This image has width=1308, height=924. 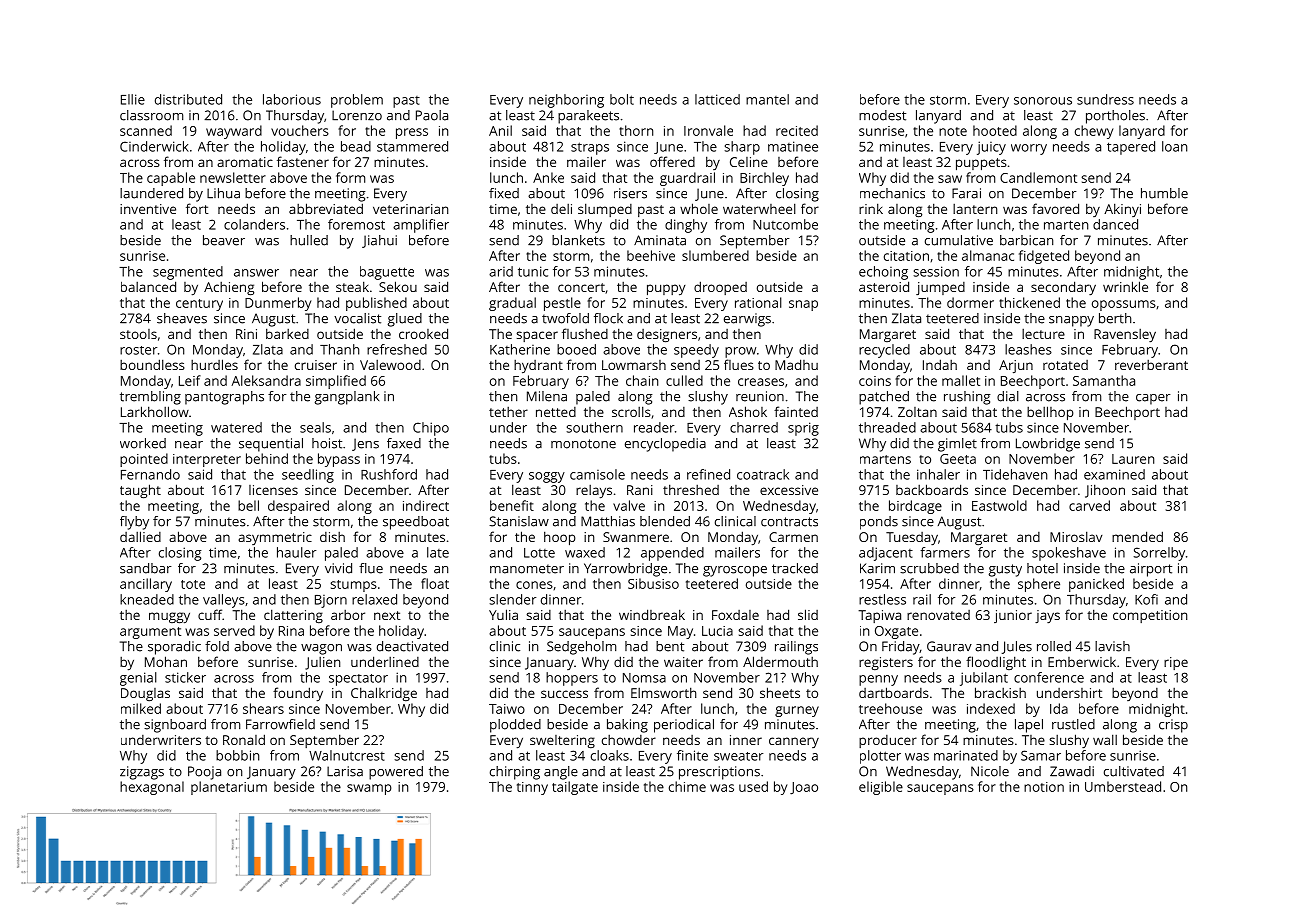 What do you see at coordinates (1041, 755) in the image?
I see `Samar` at bounding box center [1041, 755].
